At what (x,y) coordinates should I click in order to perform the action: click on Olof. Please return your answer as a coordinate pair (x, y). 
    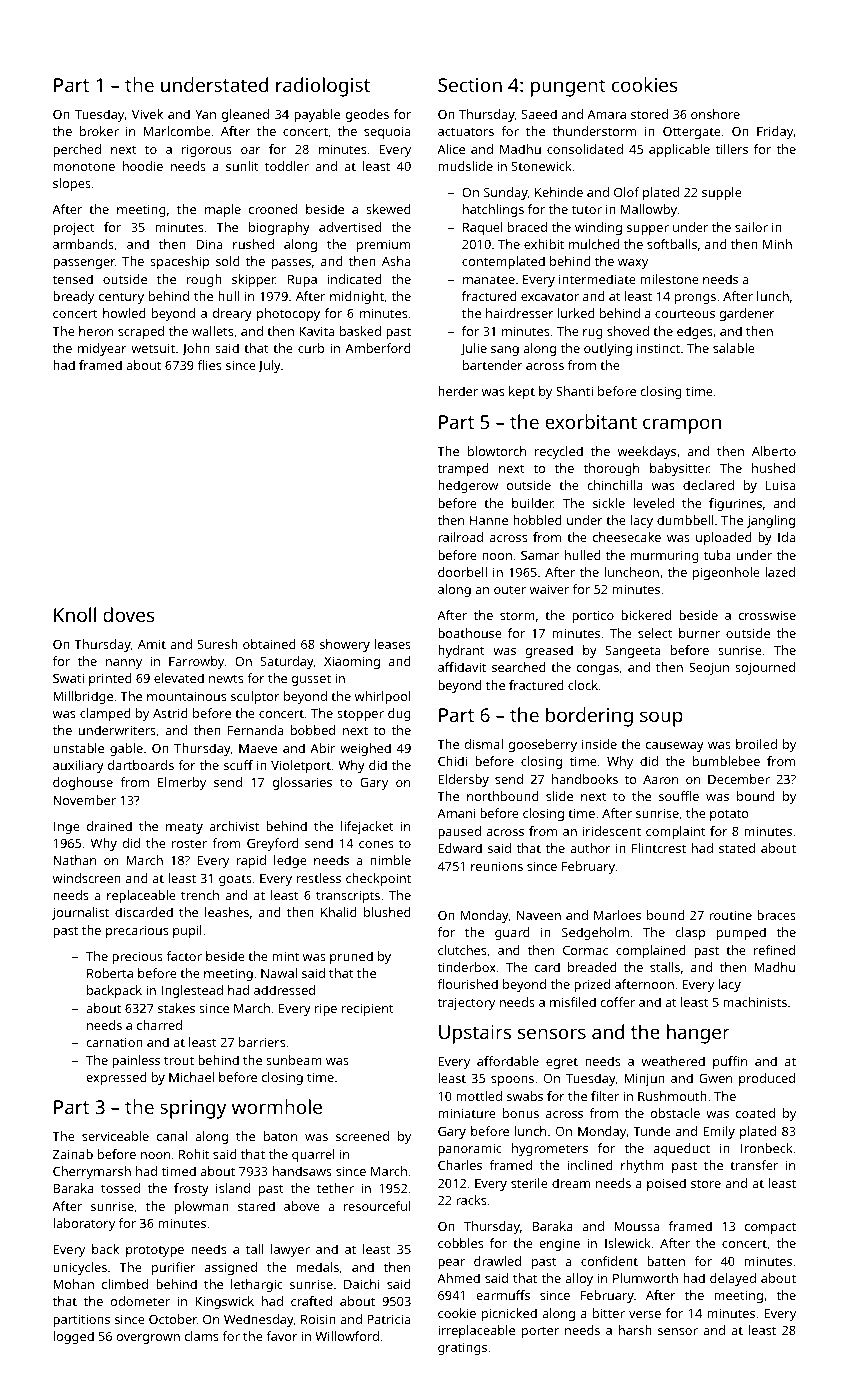
    Looking at the image, I should click on (626, 192).
